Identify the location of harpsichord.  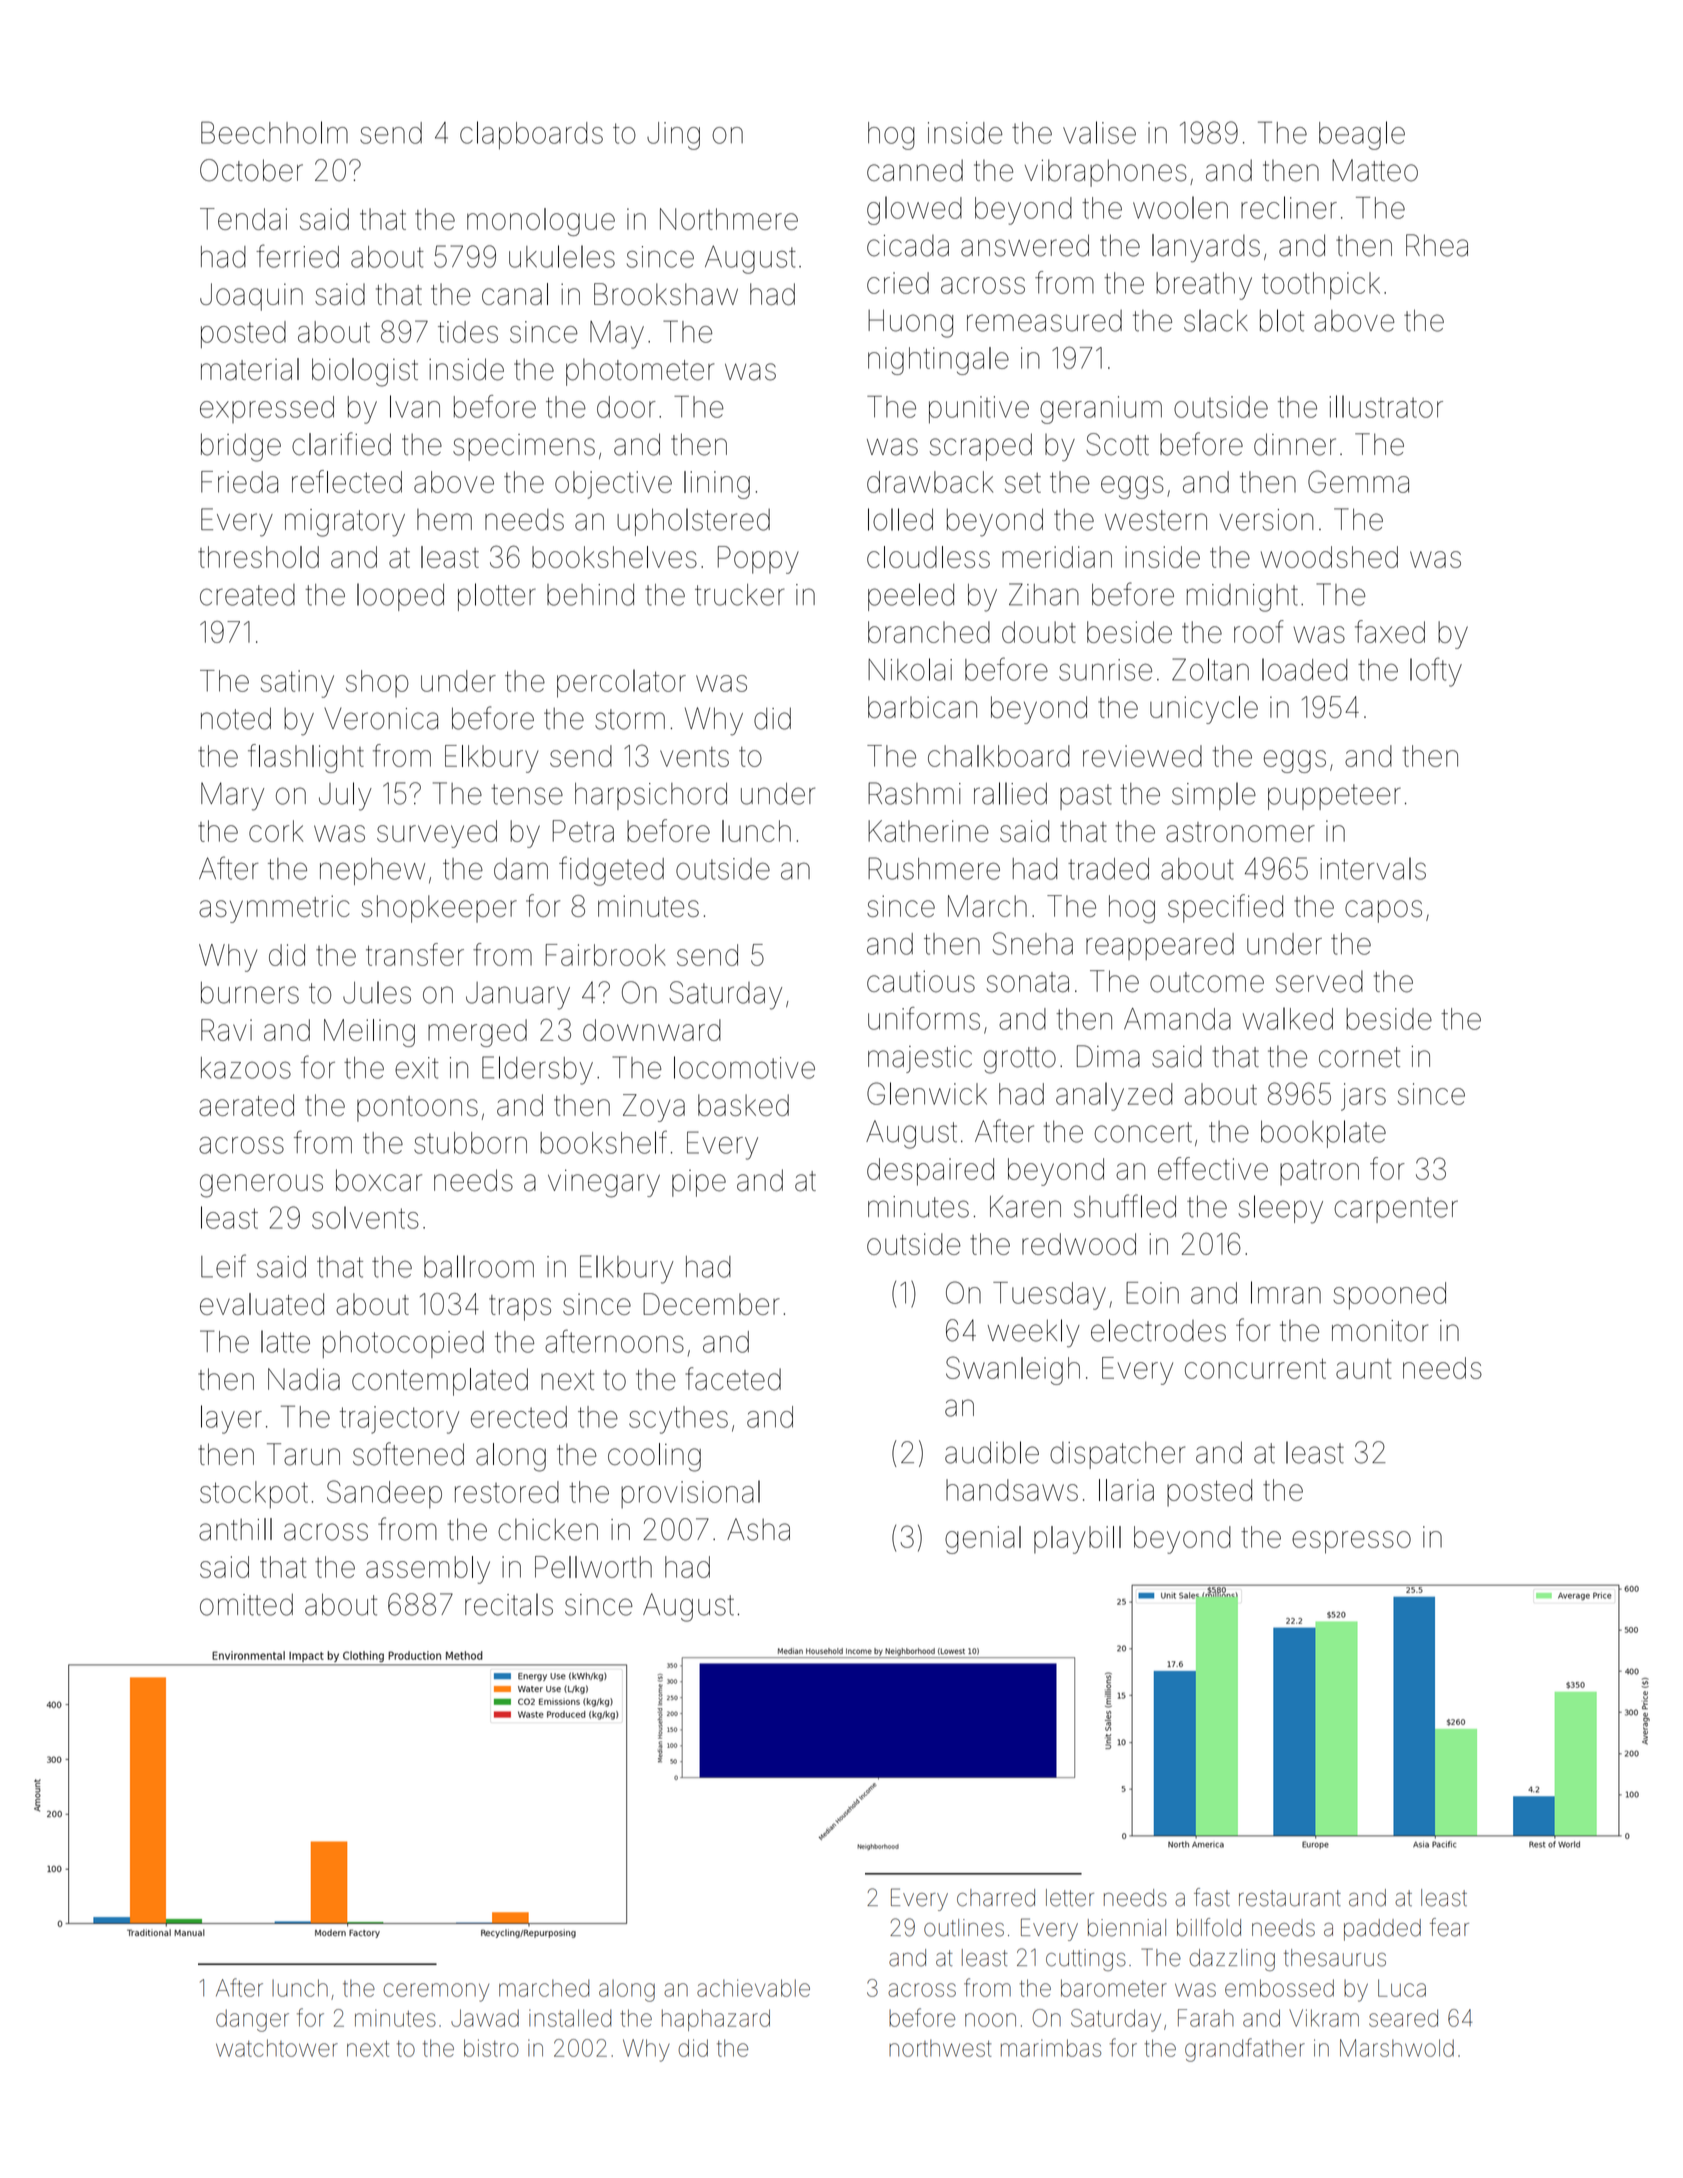
(651, 796).
